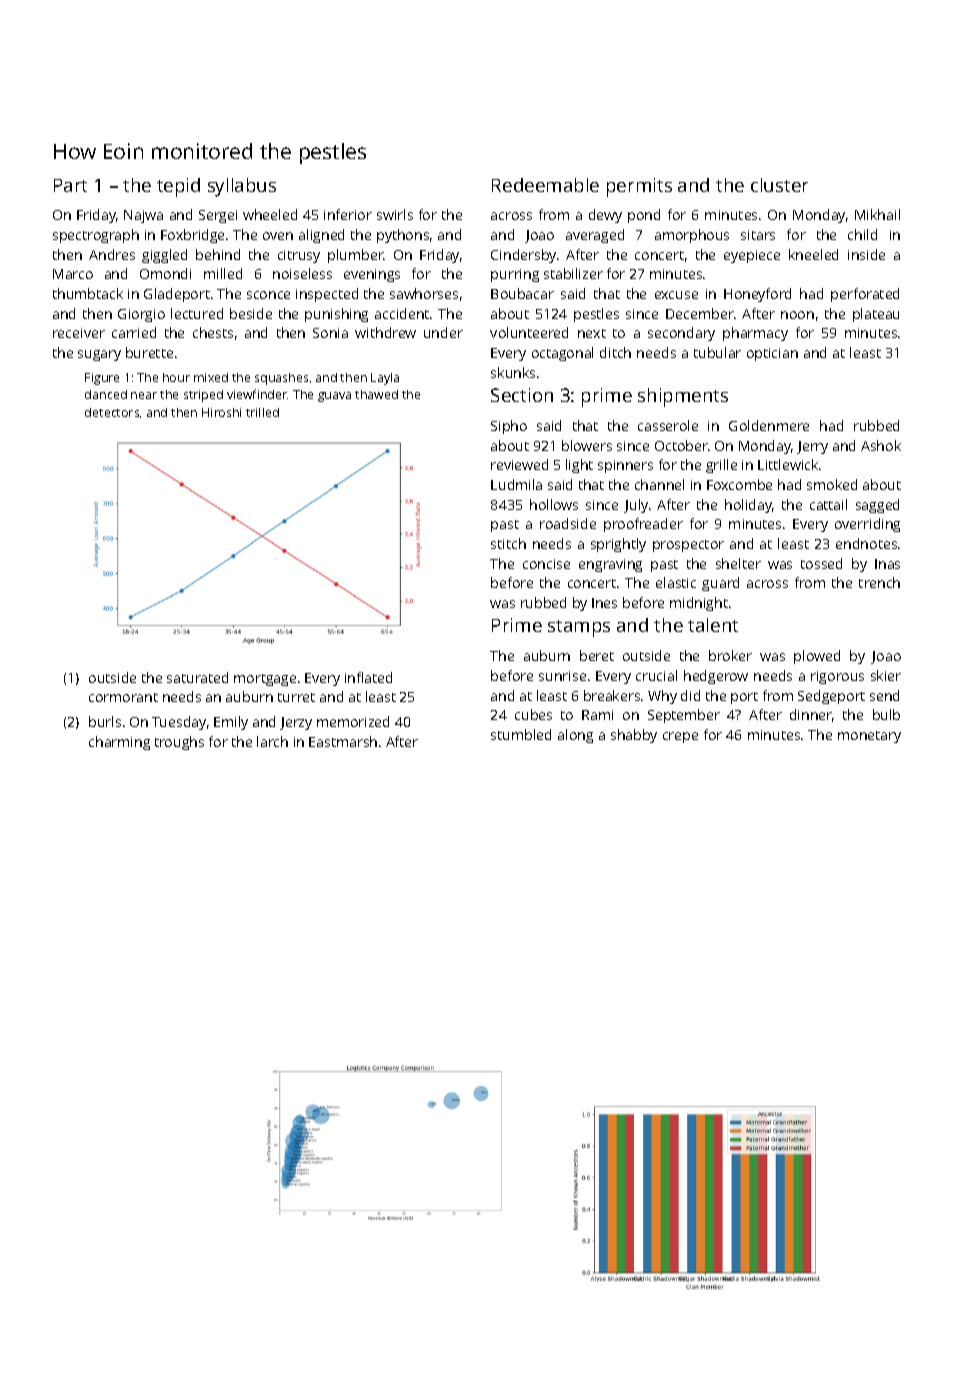 Image resolution: width=954 pixels, height=1382 pixels. I want to click on charming, so click(119, 743).
